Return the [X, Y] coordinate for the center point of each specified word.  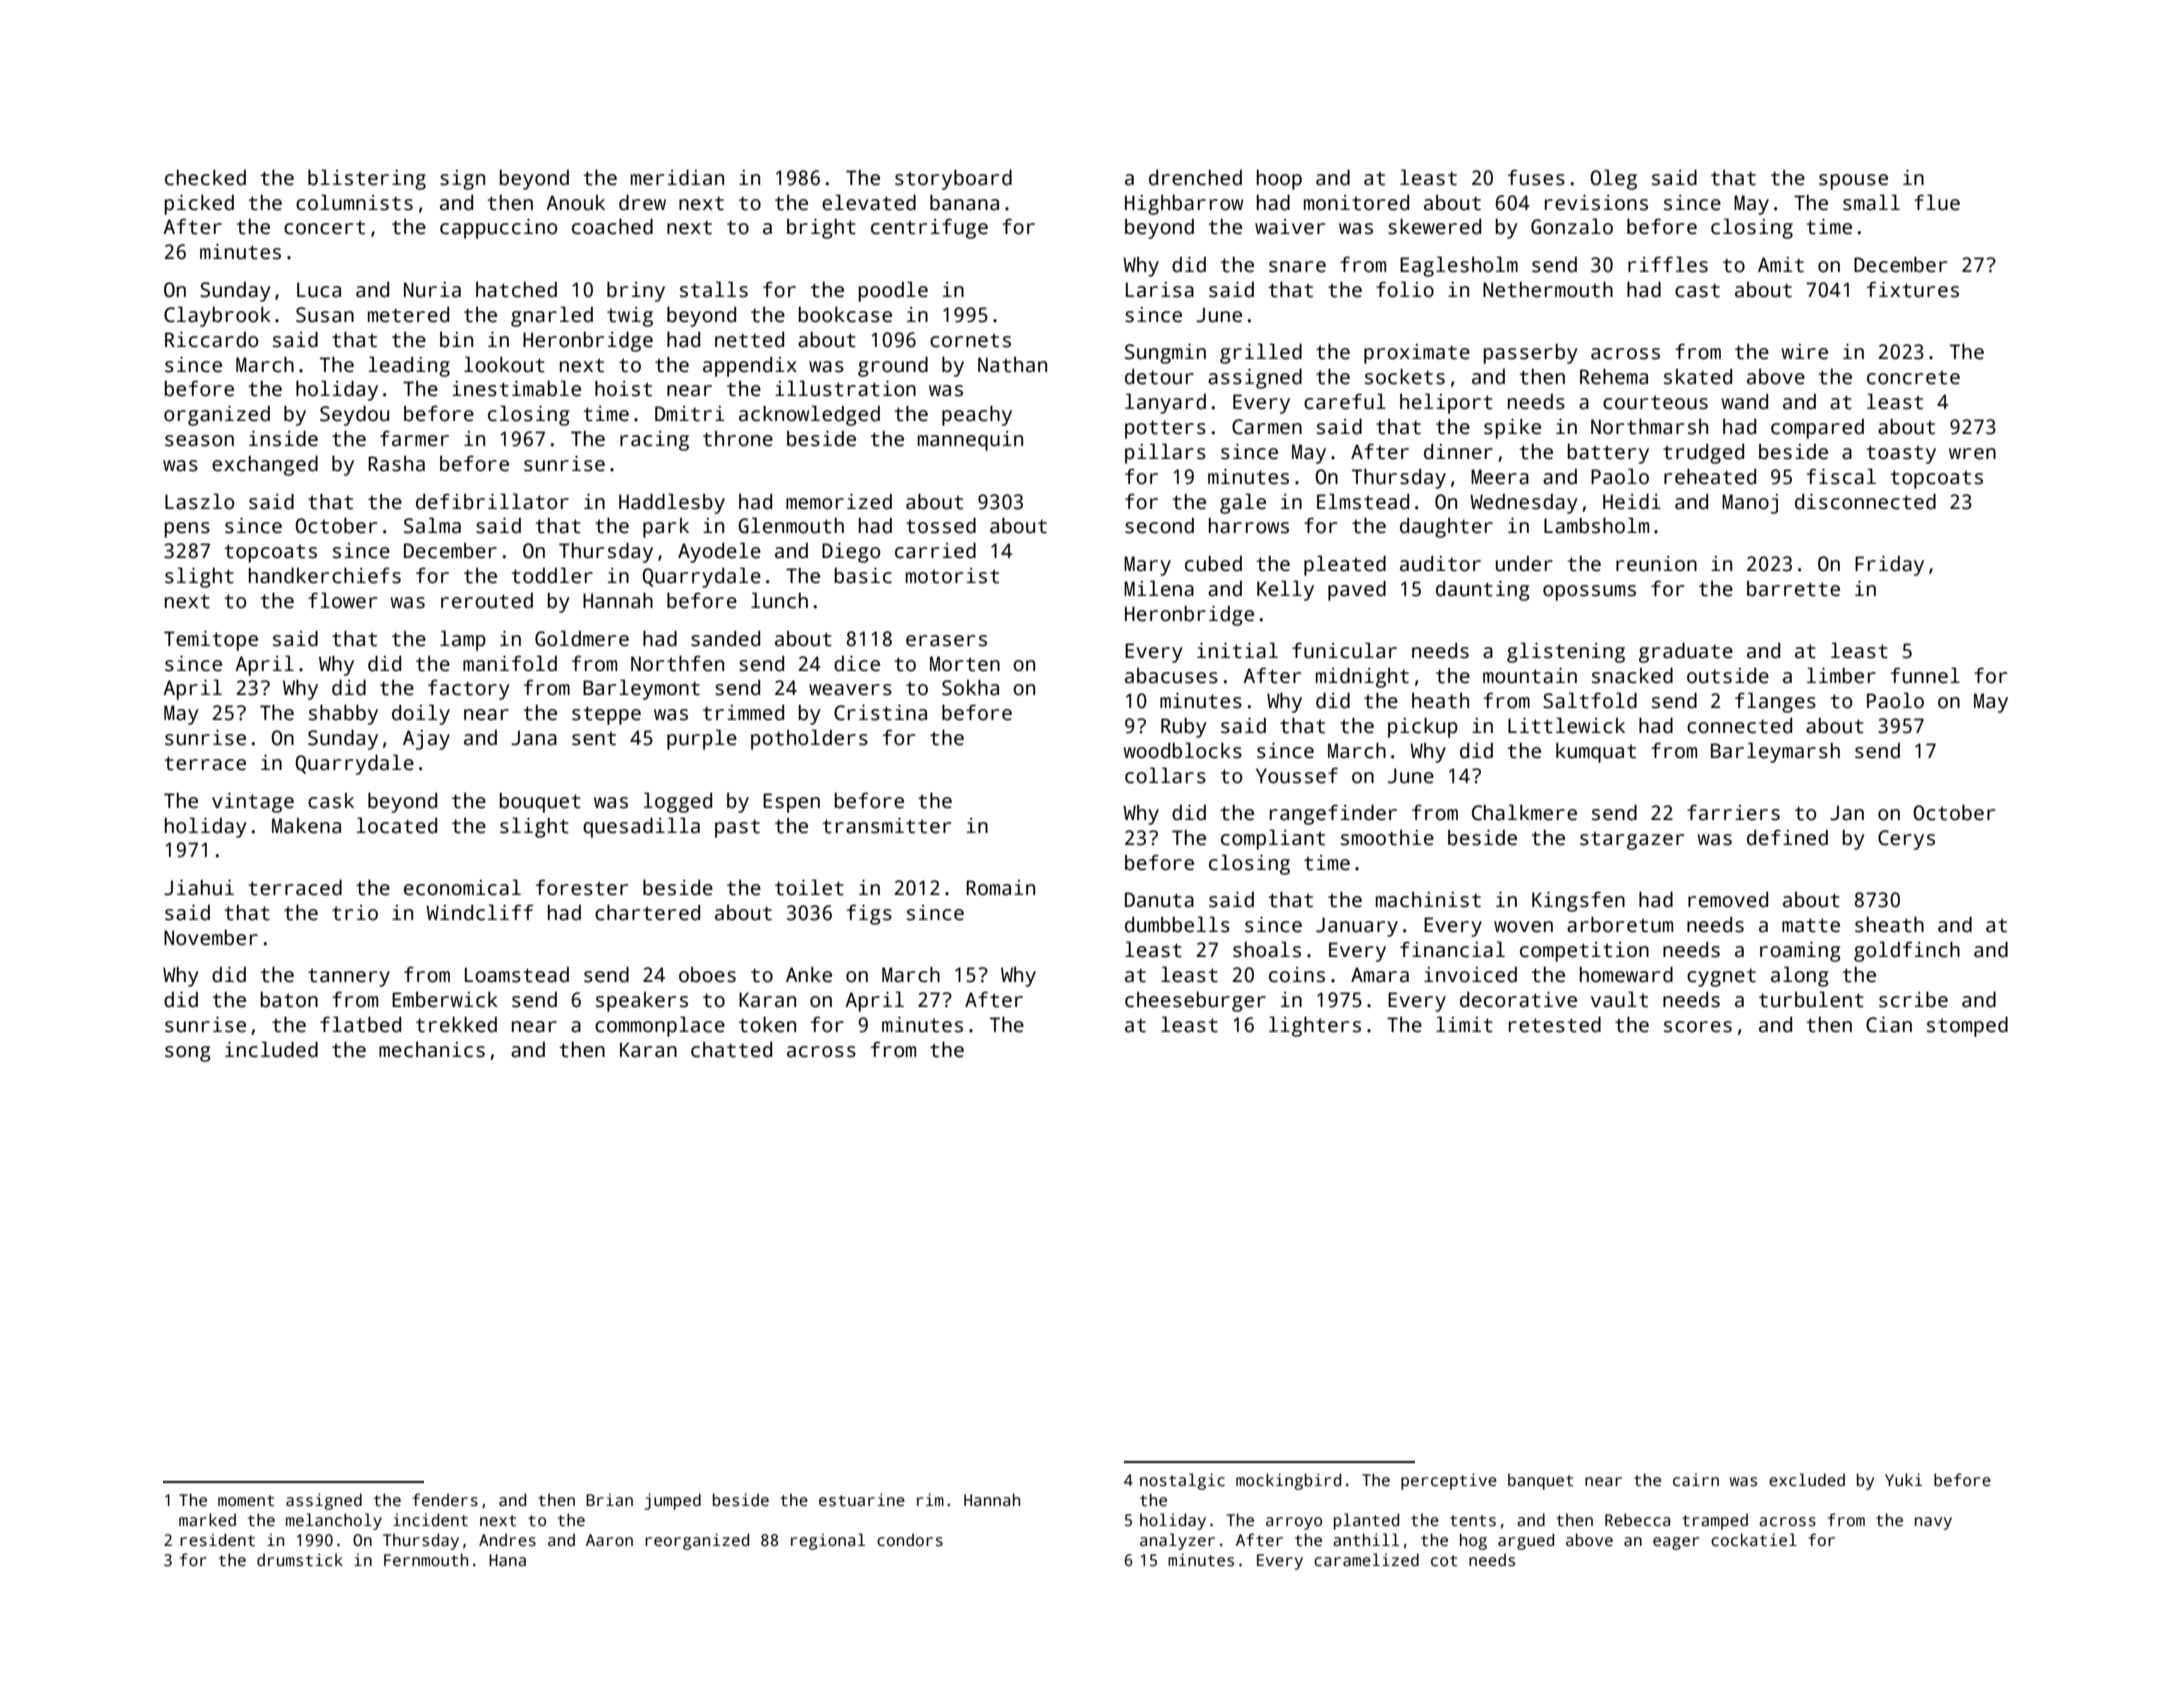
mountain [1530, 676]
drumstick [300, 1560]
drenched [1195, 177]
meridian [677, 177]
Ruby [1184, 727]
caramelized [1366, 1560]
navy [1933, 1523]
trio [355, 913]
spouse [1853, 182]
